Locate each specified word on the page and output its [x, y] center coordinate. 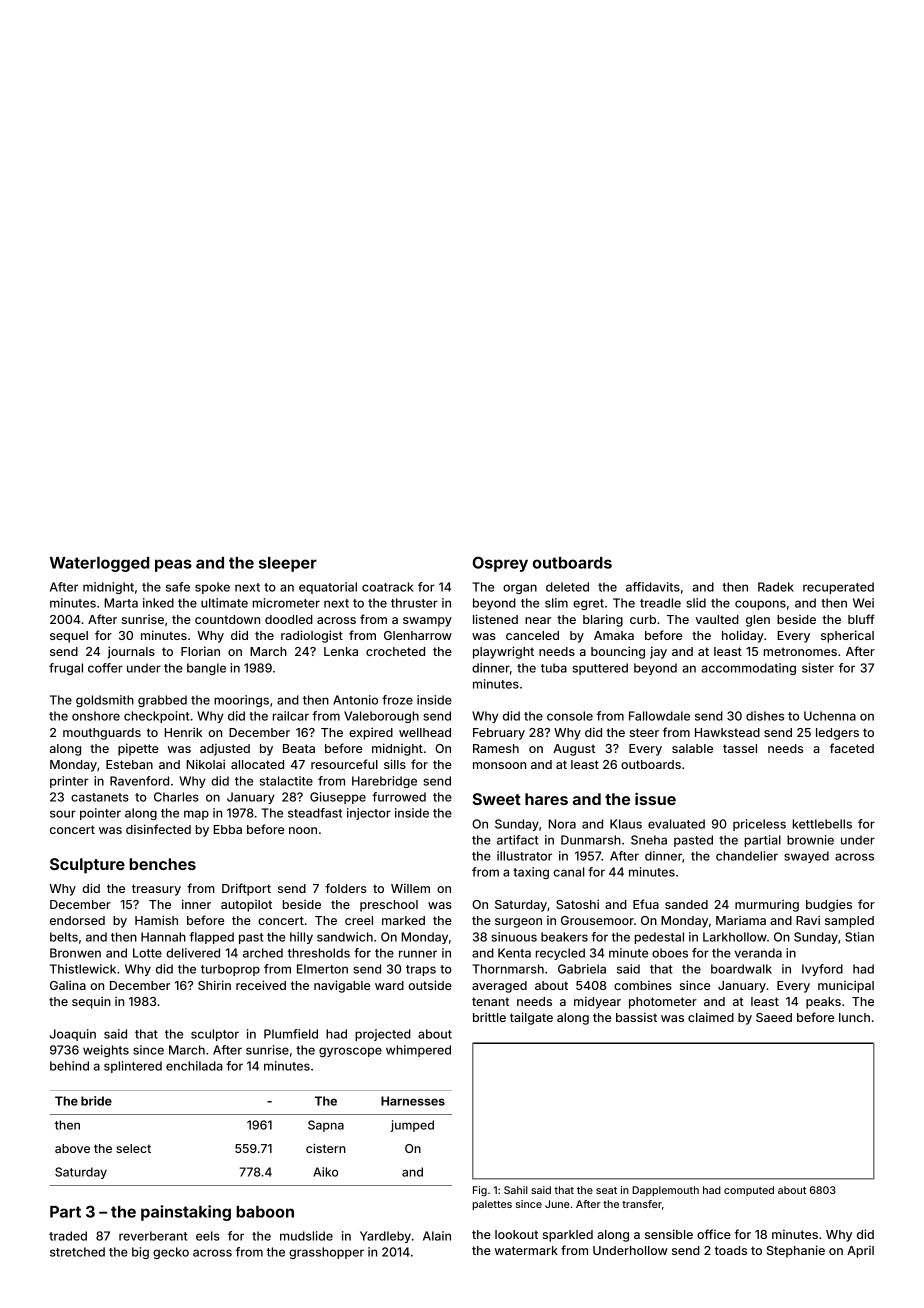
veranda [758, 953]
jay [658, 652]
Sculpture [87, 866]
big [140, 1253]
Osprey [500, 564]
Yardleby [385, 1237]
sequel [69, 637]
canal [568, 872]
